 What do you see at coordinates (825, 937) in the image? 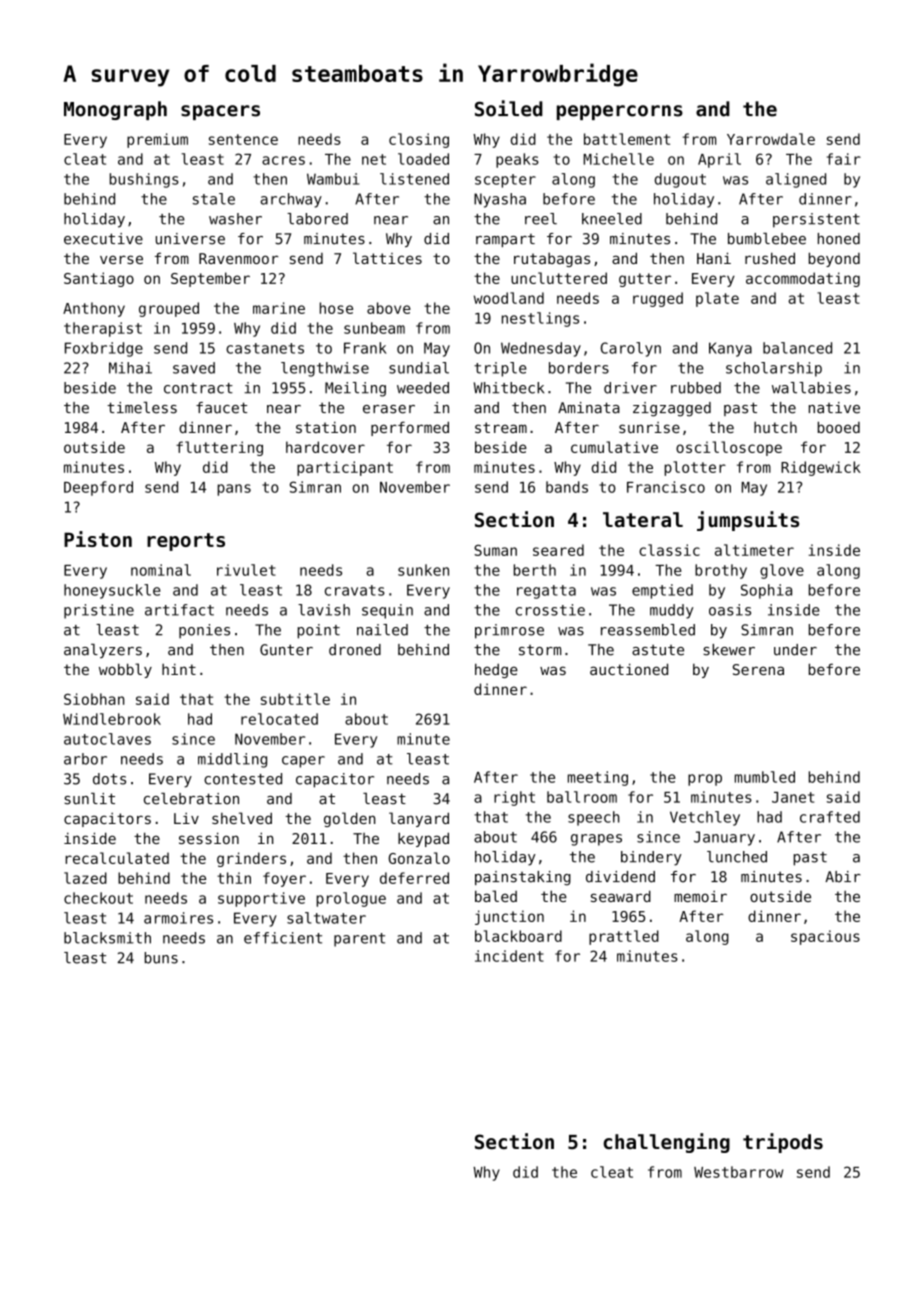
I see `spacious` at bounding box center [825, 937].
